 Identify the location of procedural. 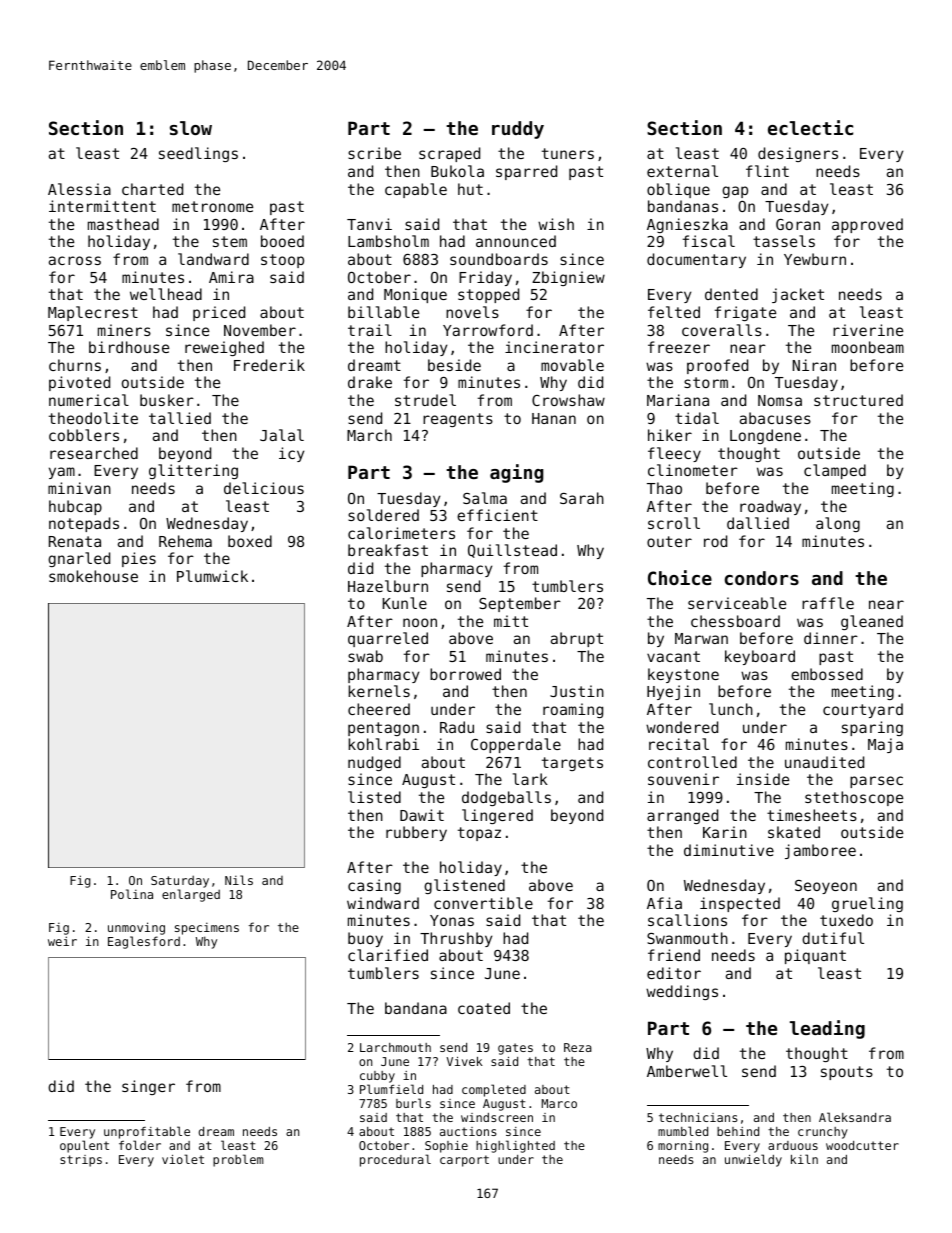
(395, 1160).
